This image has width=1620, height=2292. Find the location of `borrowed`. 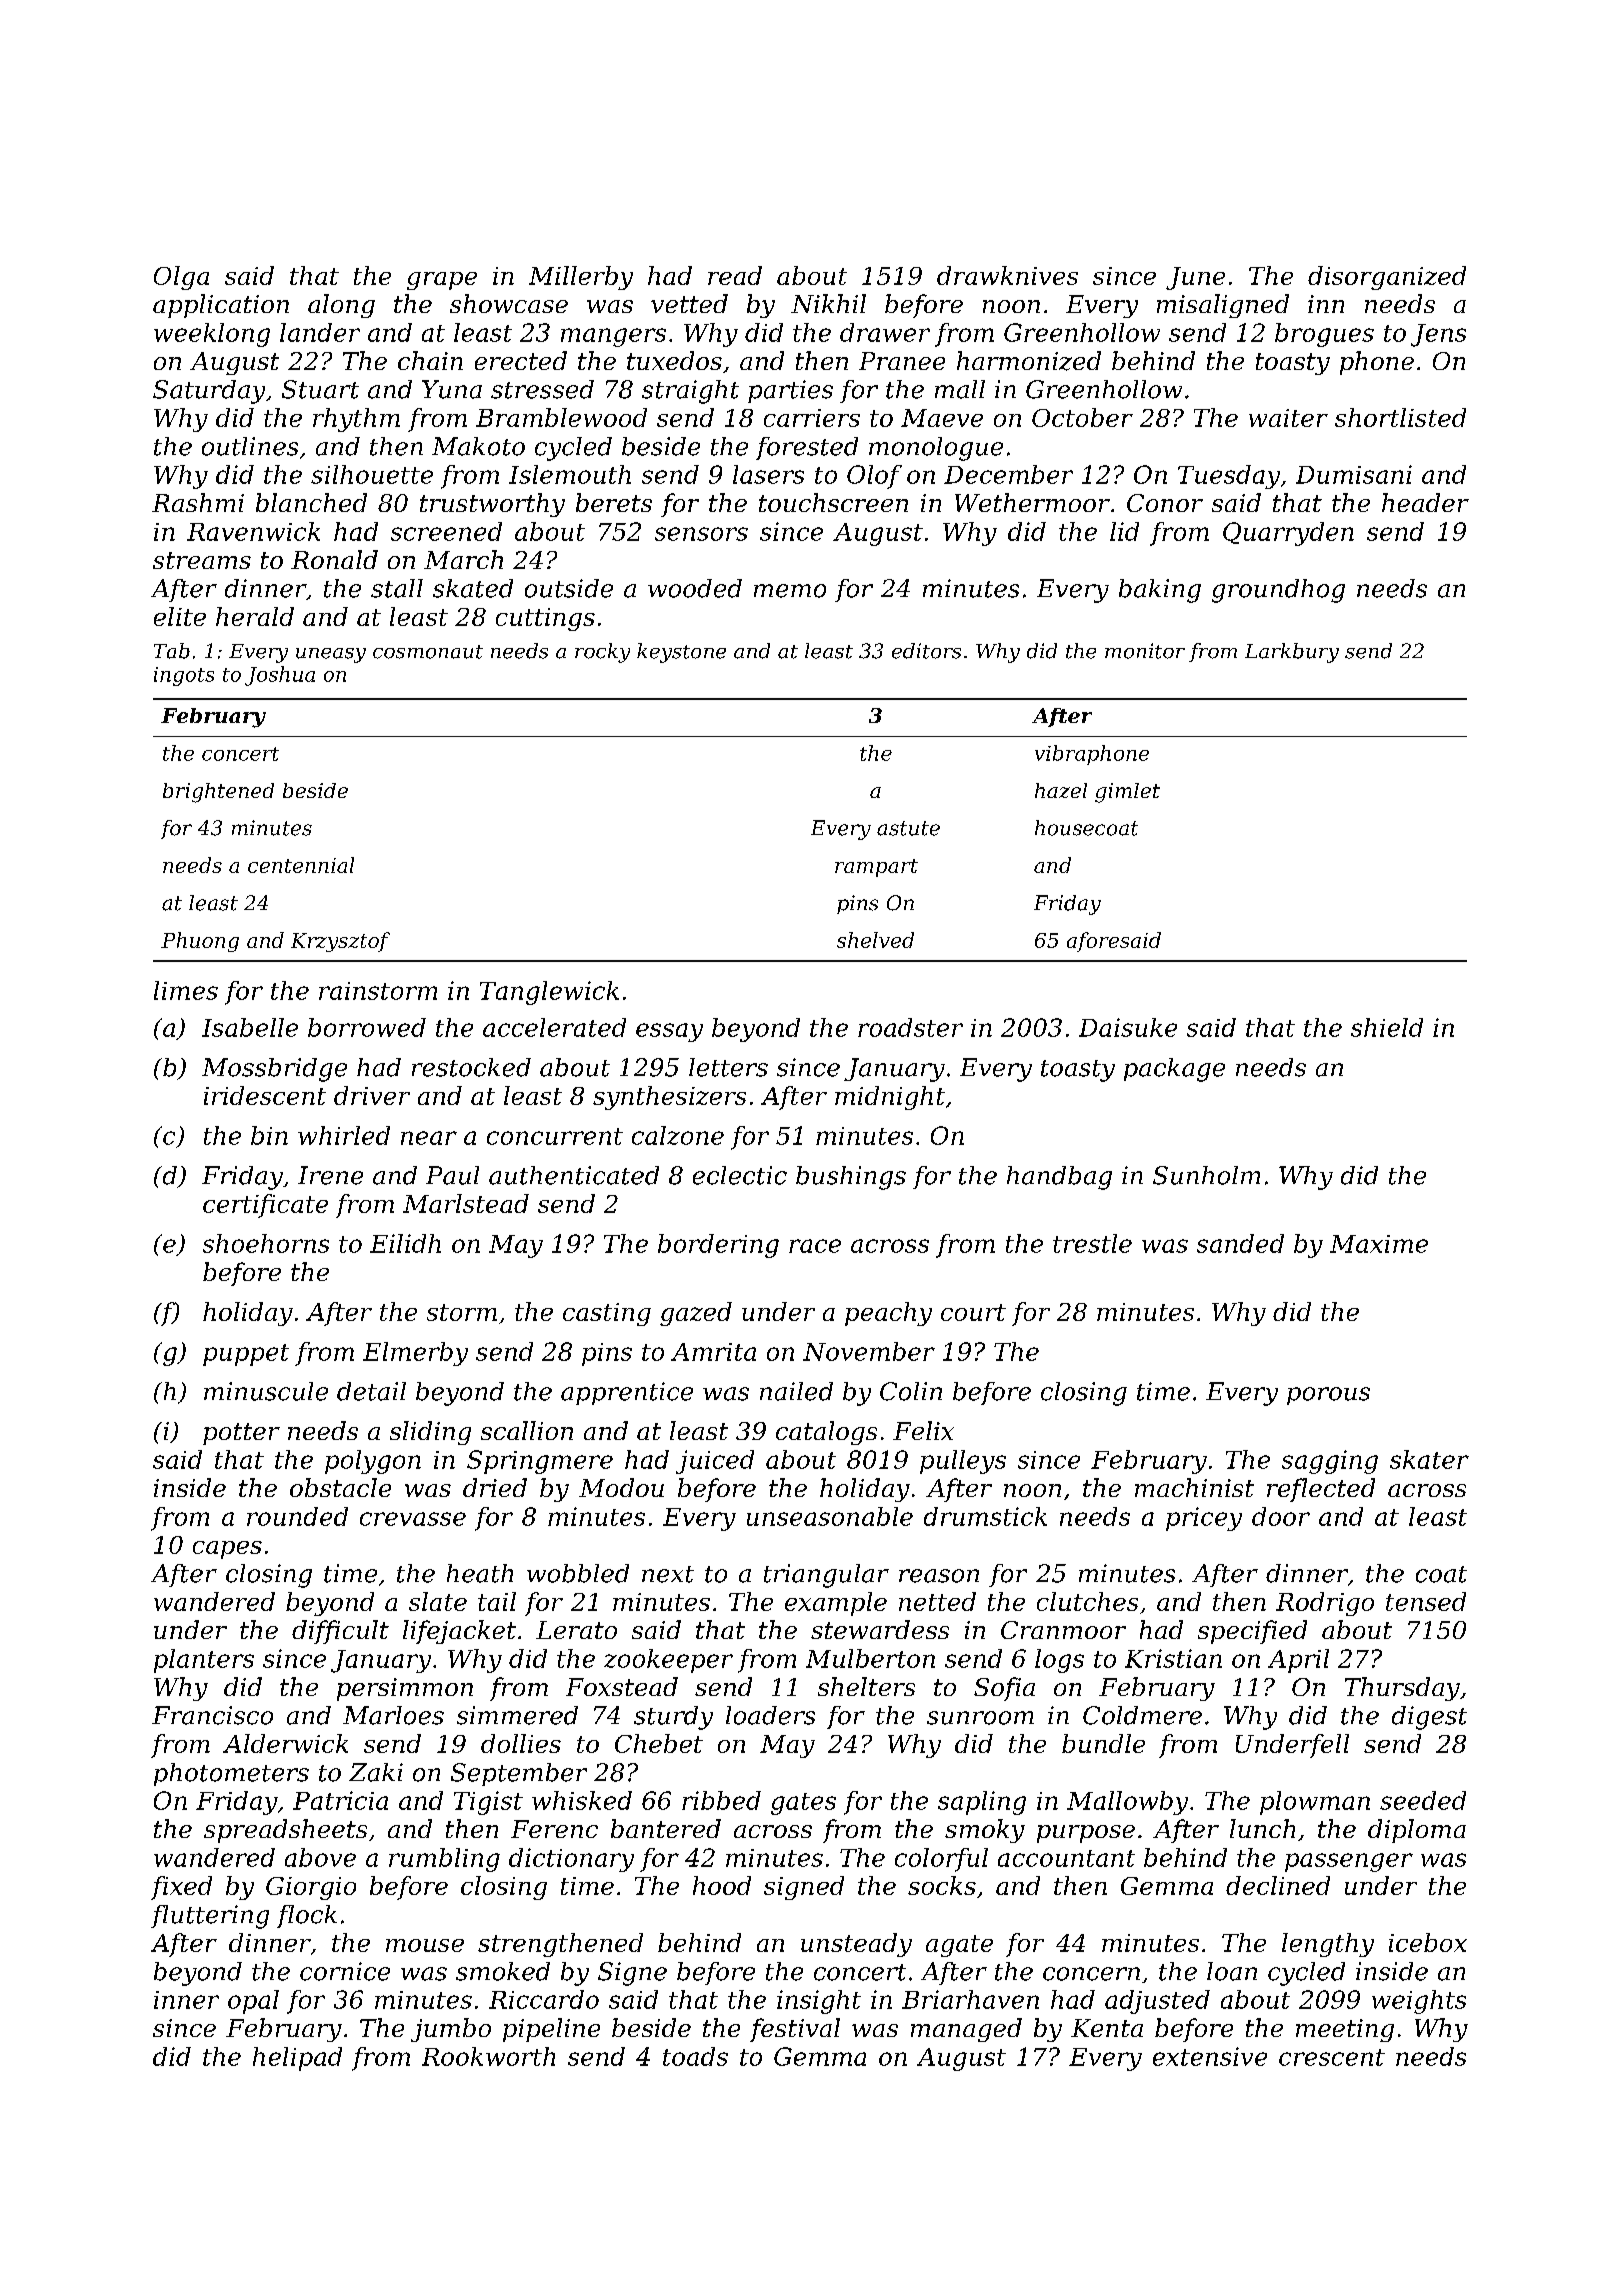

borrowed is located at coordinates (367, 1027).
